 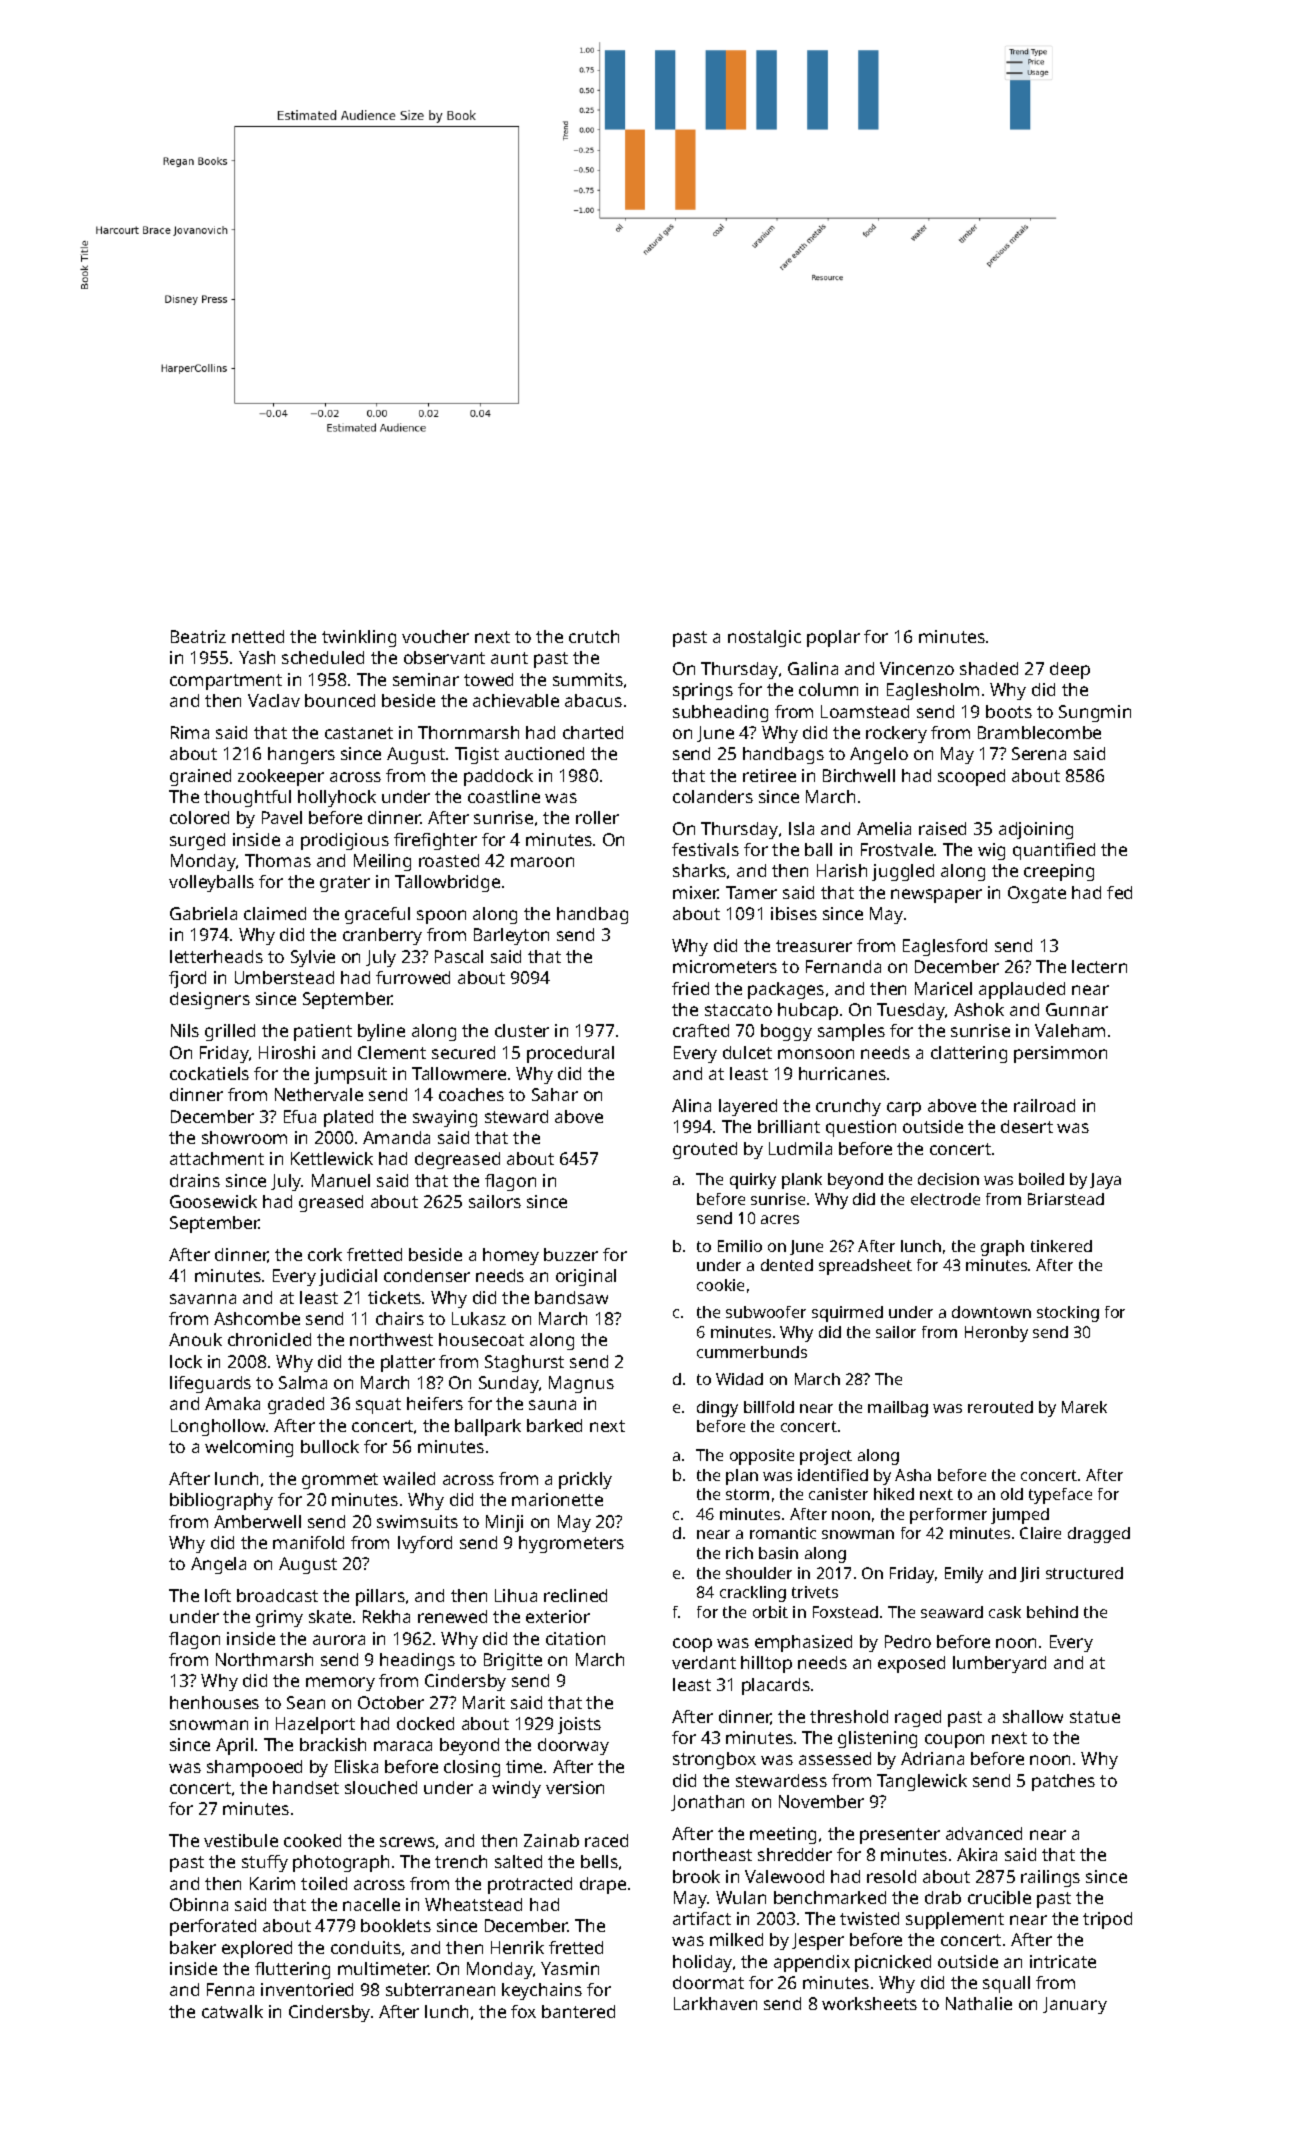 I want to click on netted, so click(x=258, y=636).
